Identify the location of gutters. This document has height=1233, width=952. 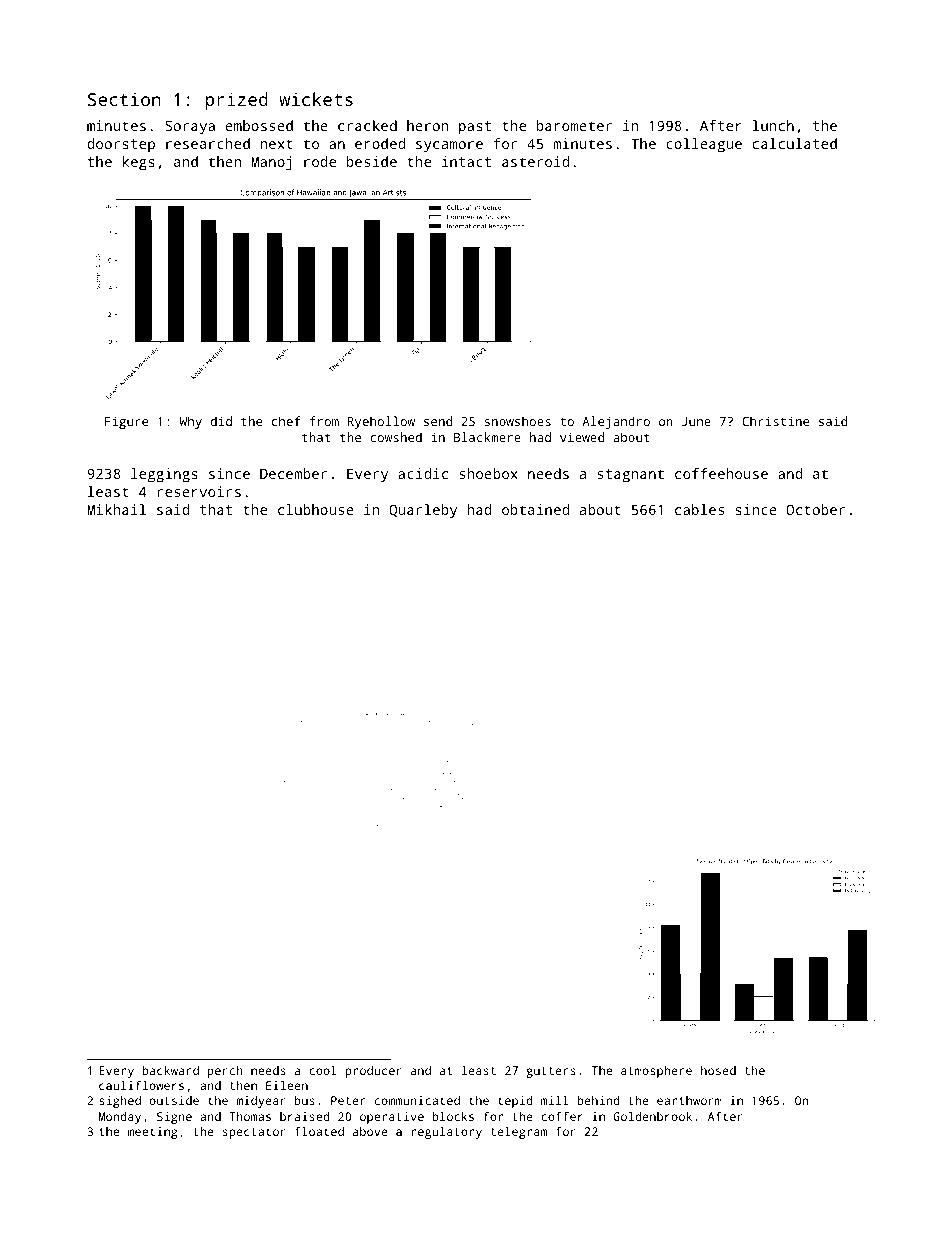
(551, 1072).
